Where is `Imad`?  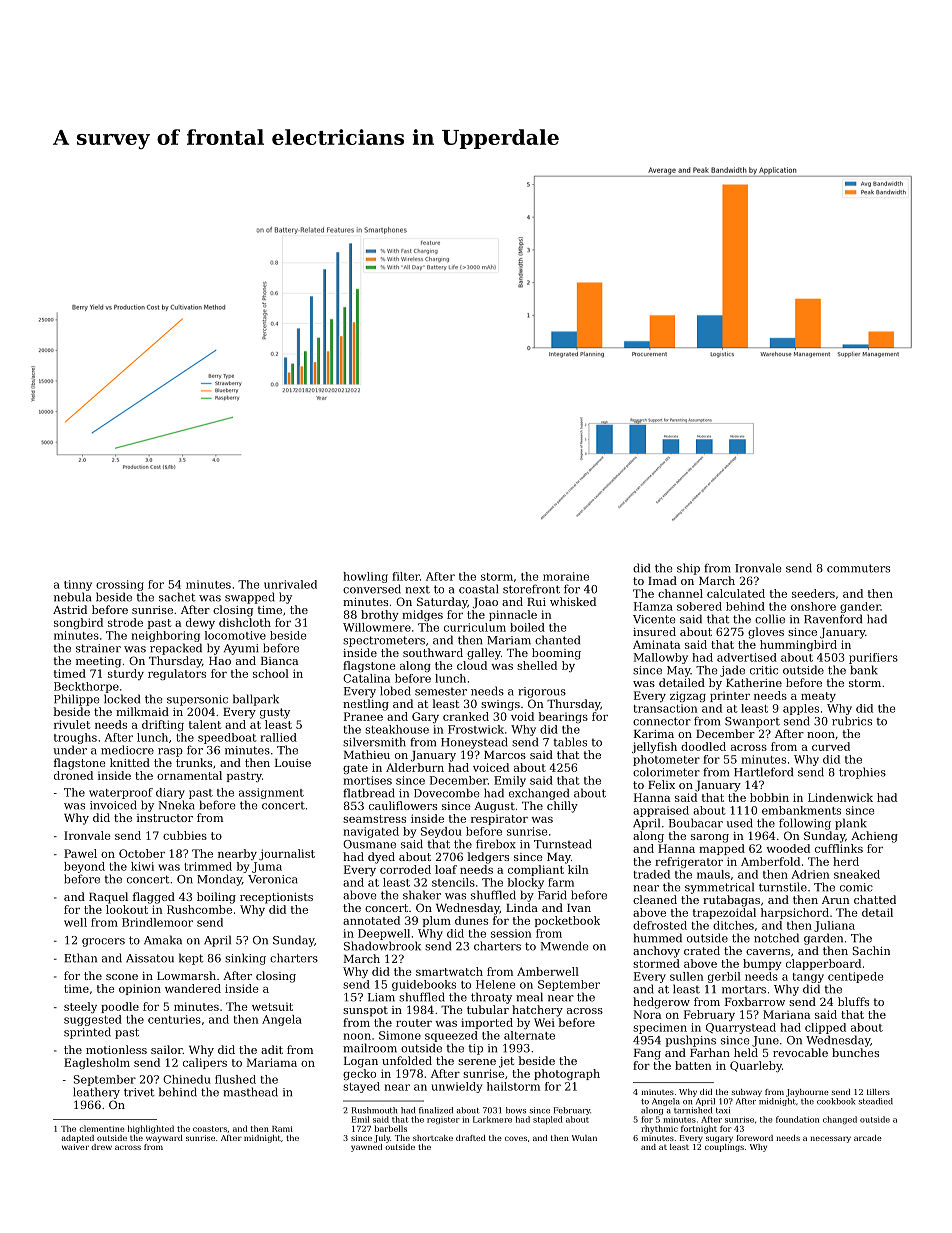 Imad is located at coordinates (662, 580).
